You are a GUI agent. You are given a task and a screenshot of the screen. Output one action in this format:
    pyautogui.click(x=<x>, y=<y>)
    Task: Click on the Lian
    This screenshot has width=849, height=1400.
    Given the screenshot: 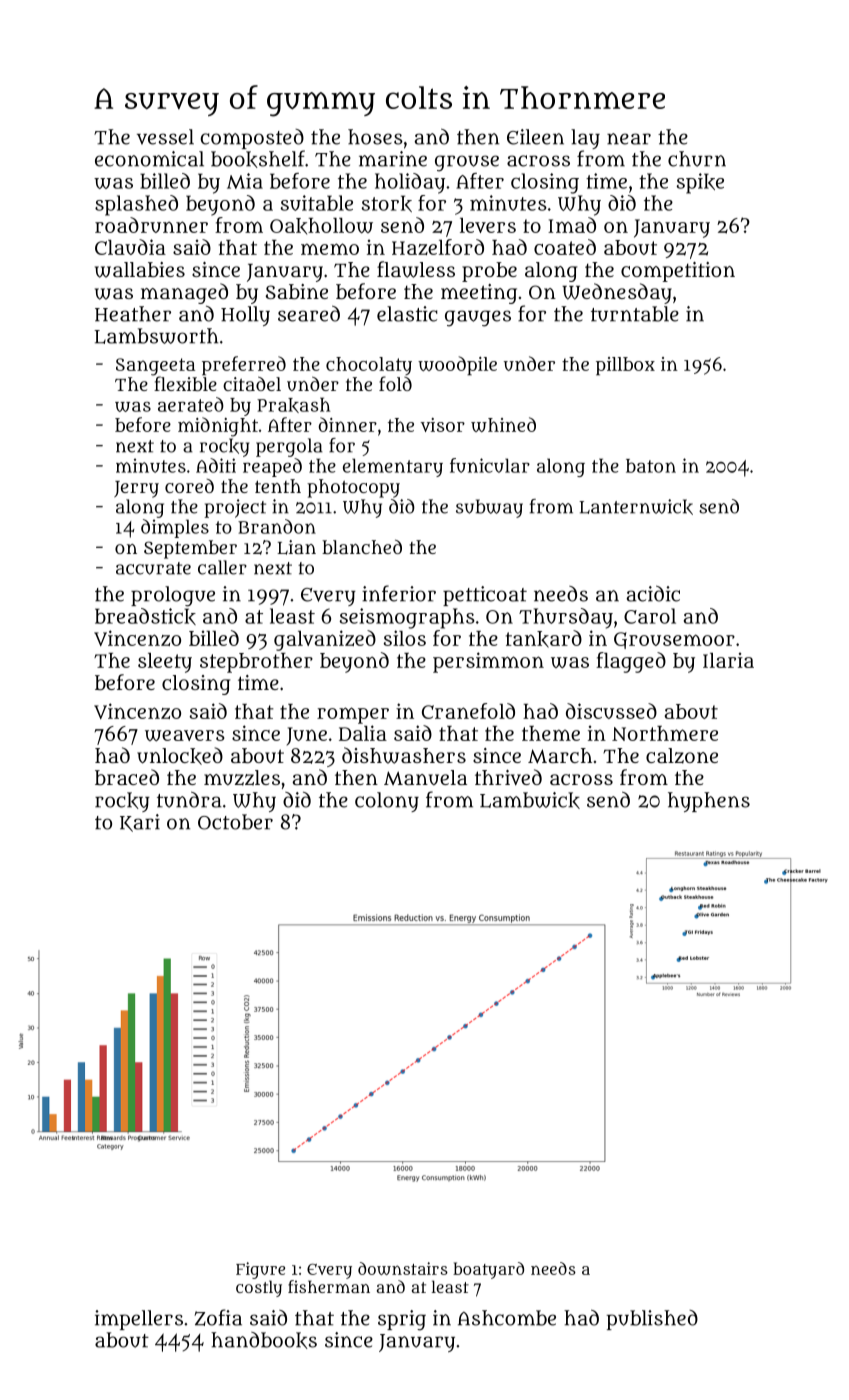 What is the action you would take?
    pyautogui.click(x=296, y=547)
